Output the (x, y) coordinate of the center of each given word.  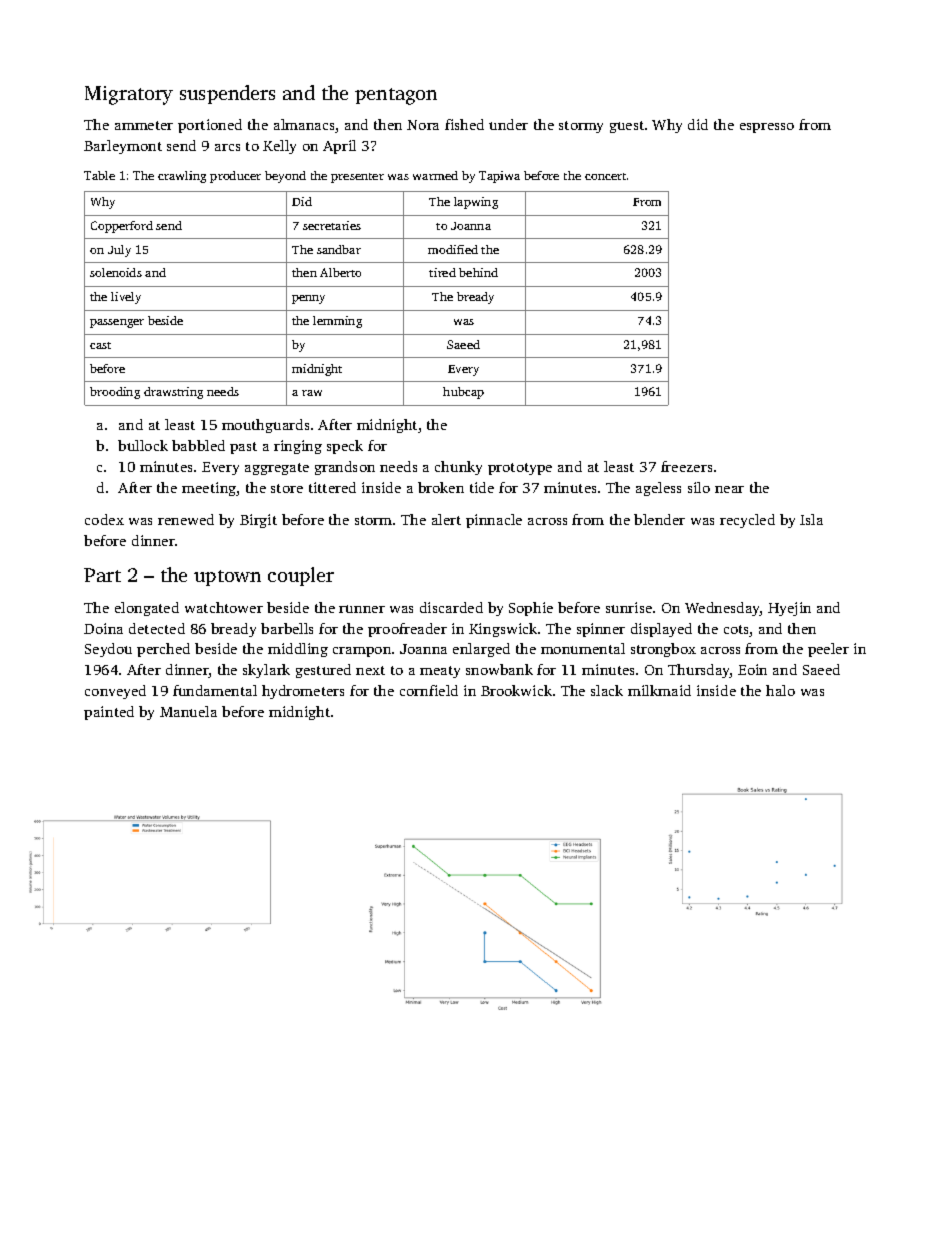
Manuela (188, 711)
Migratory (129, 95)
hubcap (463, 393)
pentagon (396, 96)
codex (104, 519)
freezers (686, 466)
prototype (520, 469)
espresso (767, 128)
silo (699, 487)
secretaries (332, 225)
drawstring (173, 393)
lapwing (476, 203)
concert (605, 176)
